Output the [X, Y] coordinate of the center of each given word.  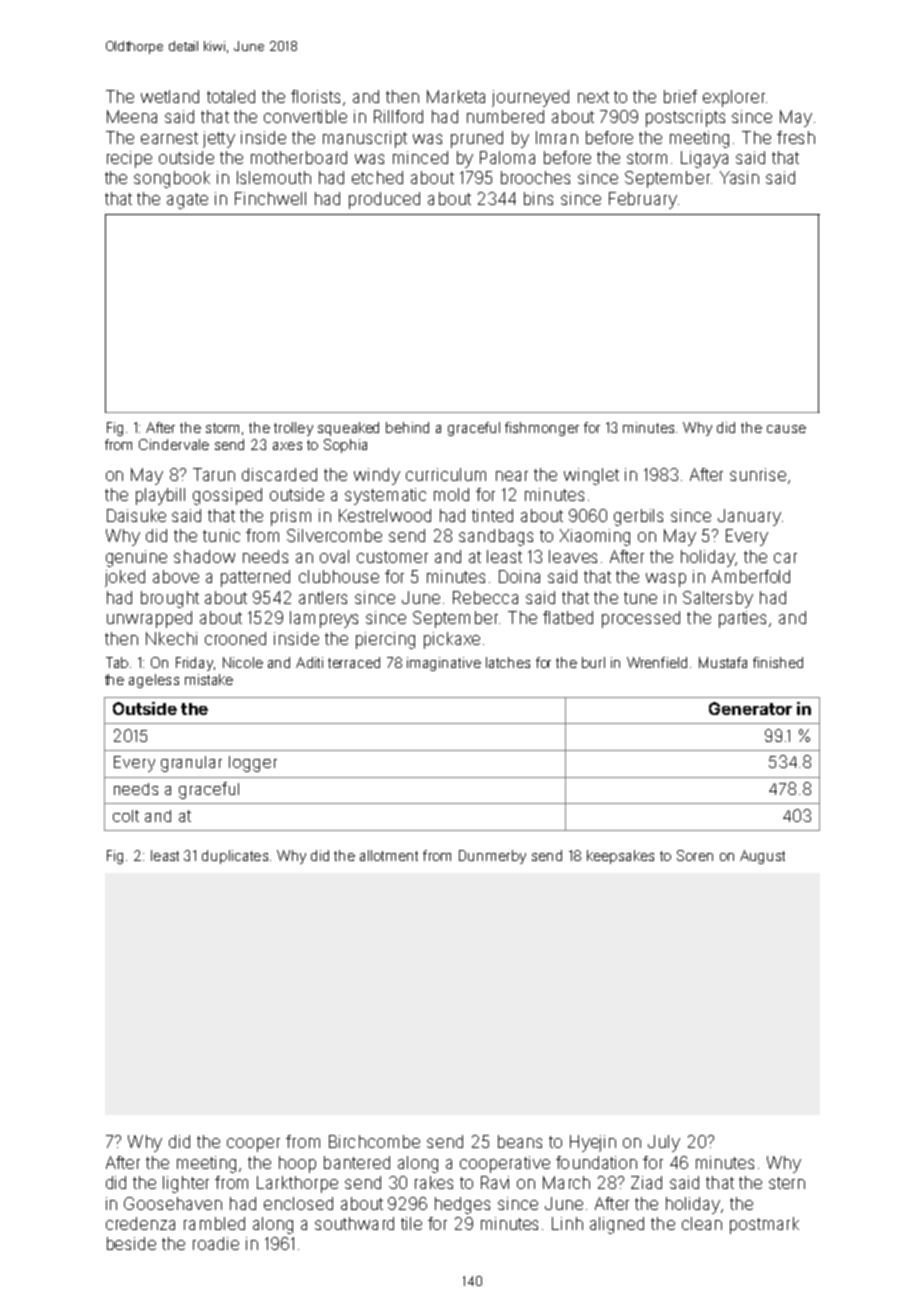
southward [354, 1223]
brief [680, 96]
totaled [231, 96]
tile [411, 1223]
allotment [389, 855]
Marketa [456, 96]
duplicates [235, 857]
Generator [750, 708]
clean [702, 1223]
